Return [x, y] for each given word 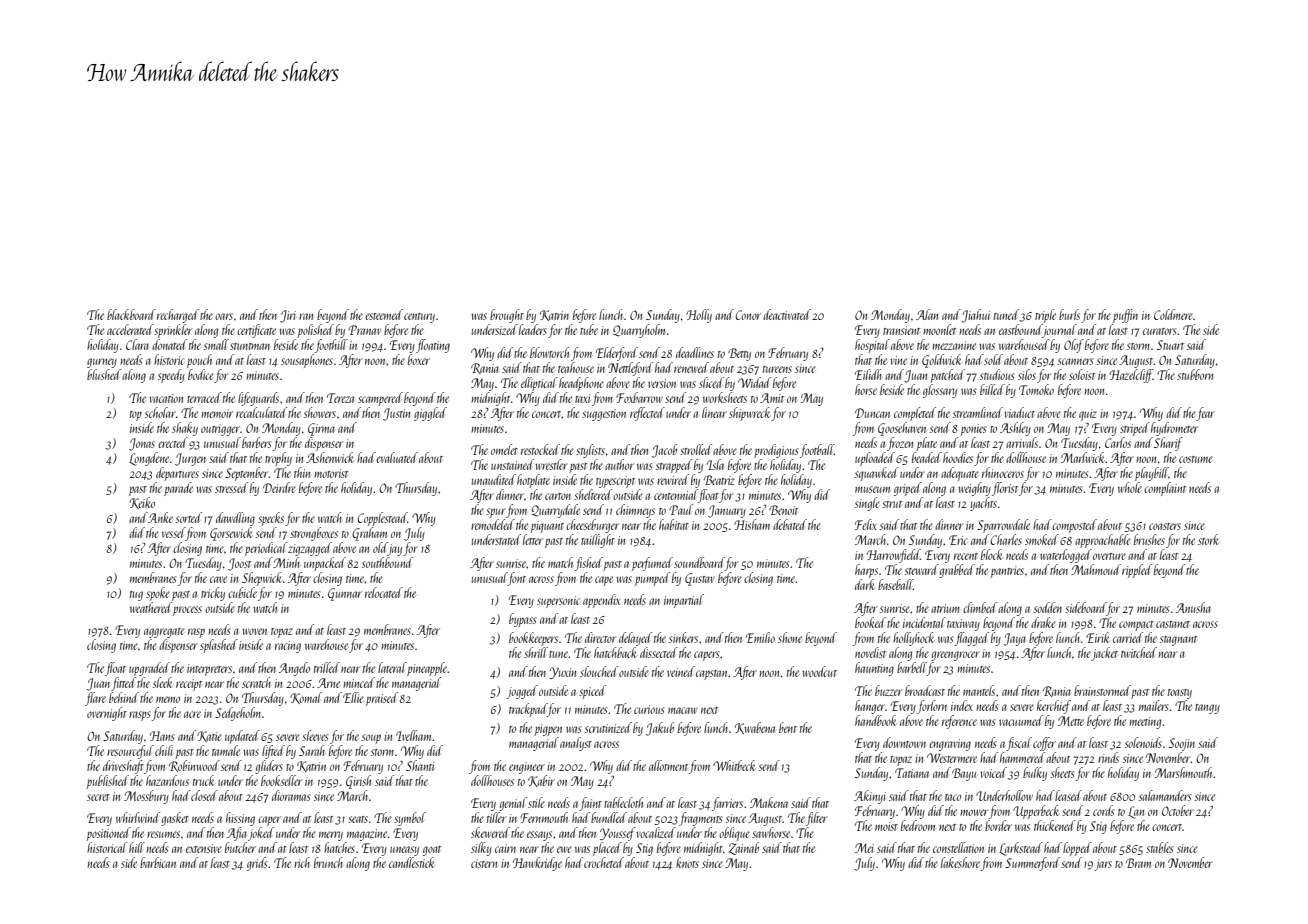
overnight [107, 714]
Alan [927, 314]
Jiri [288, 316]
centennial [676, 494]
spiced [592, 692]
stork [1208, 539]
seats [358, 819]
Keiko [142, 503]
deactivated [787, 314]
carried [1128, 637]
